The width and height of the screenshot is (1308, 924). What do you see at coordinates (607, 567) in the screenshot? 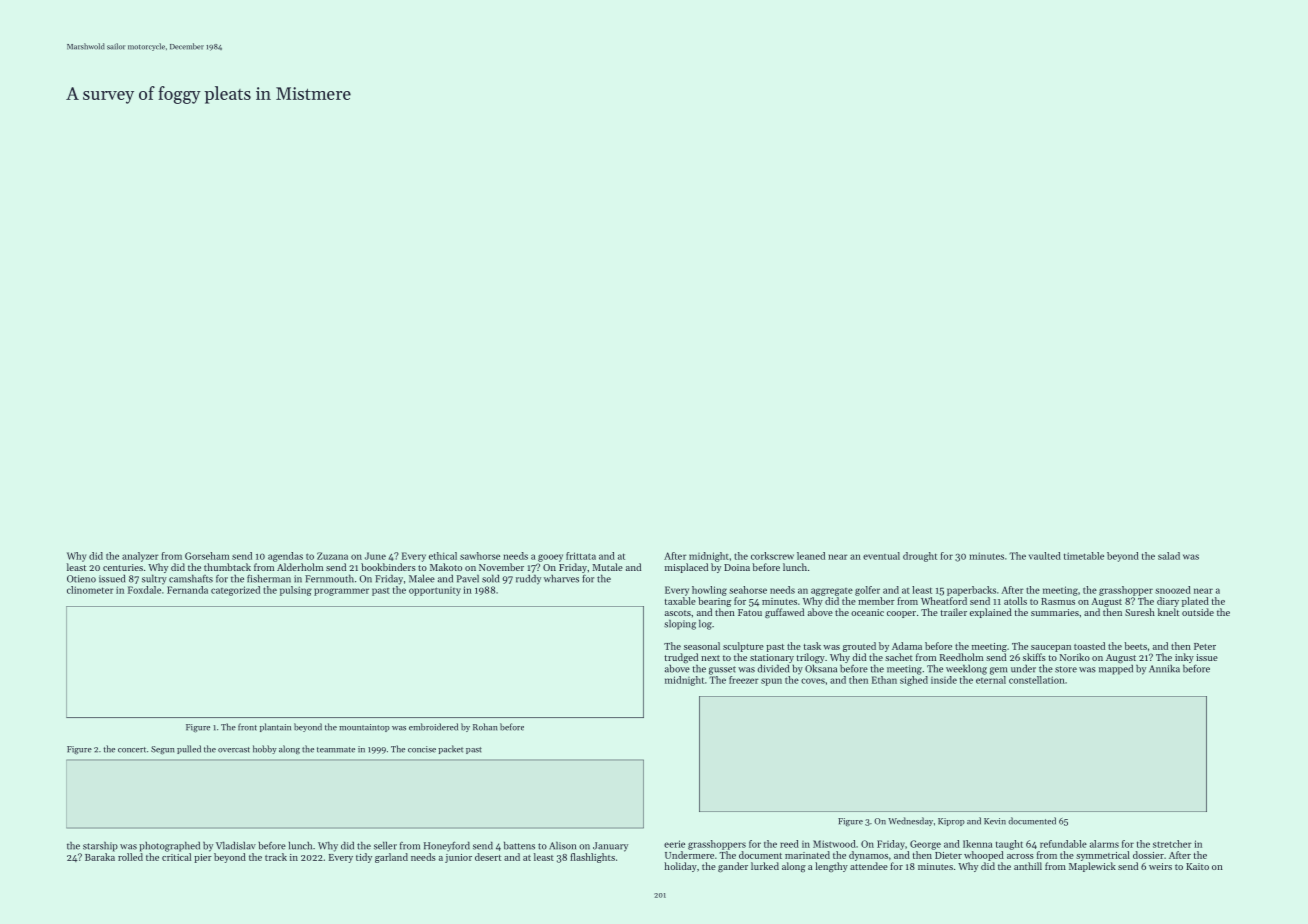
I see `Mutale` at bounding box center [607, 567].
